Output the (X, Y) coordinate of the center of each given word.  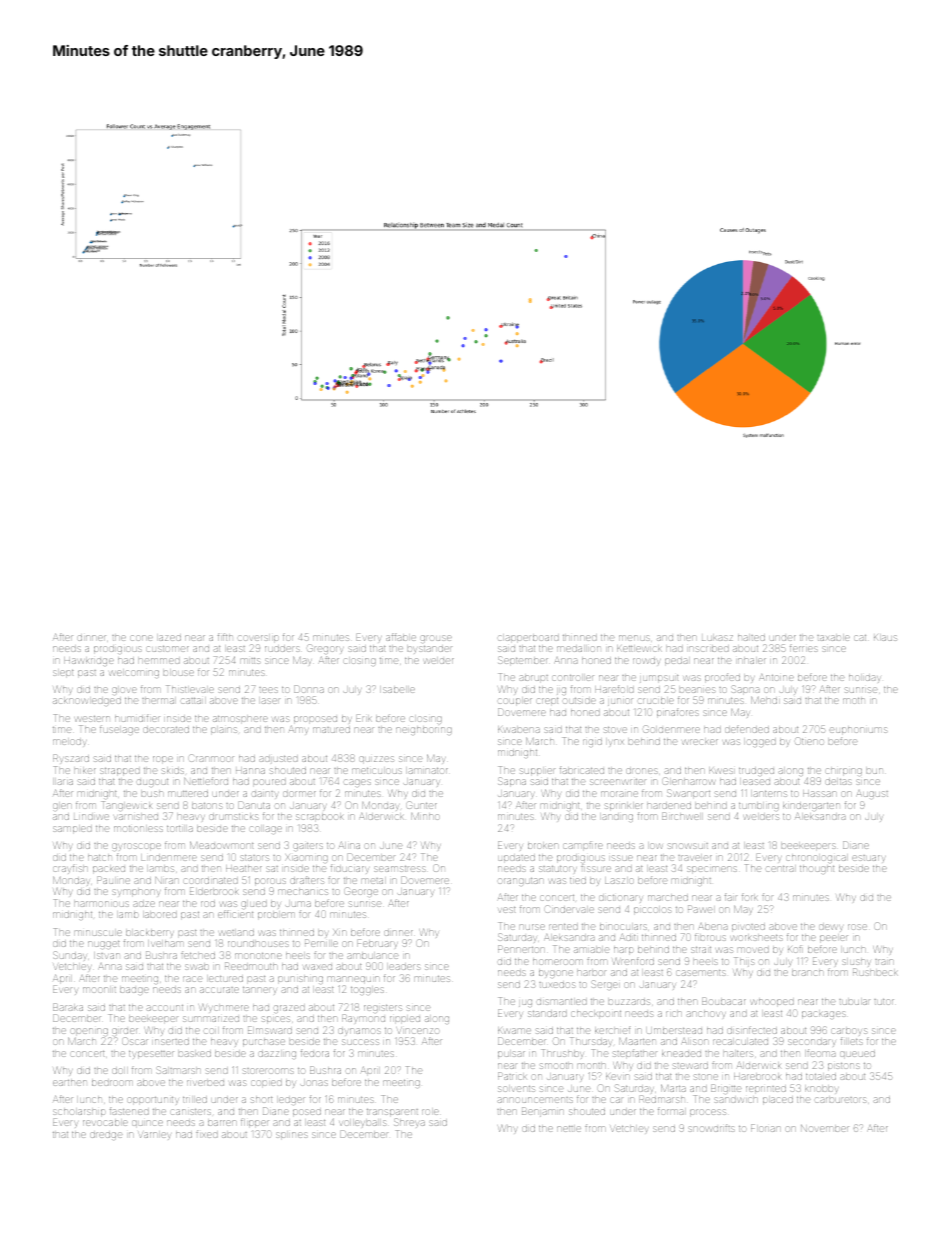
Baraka (68, 1007)
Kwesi (721, 770)
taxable (833, 638)
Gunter (421, 805)
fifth (225, 637)
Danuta (254, 805)
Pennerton (521, 949)
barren (222, 1123)
